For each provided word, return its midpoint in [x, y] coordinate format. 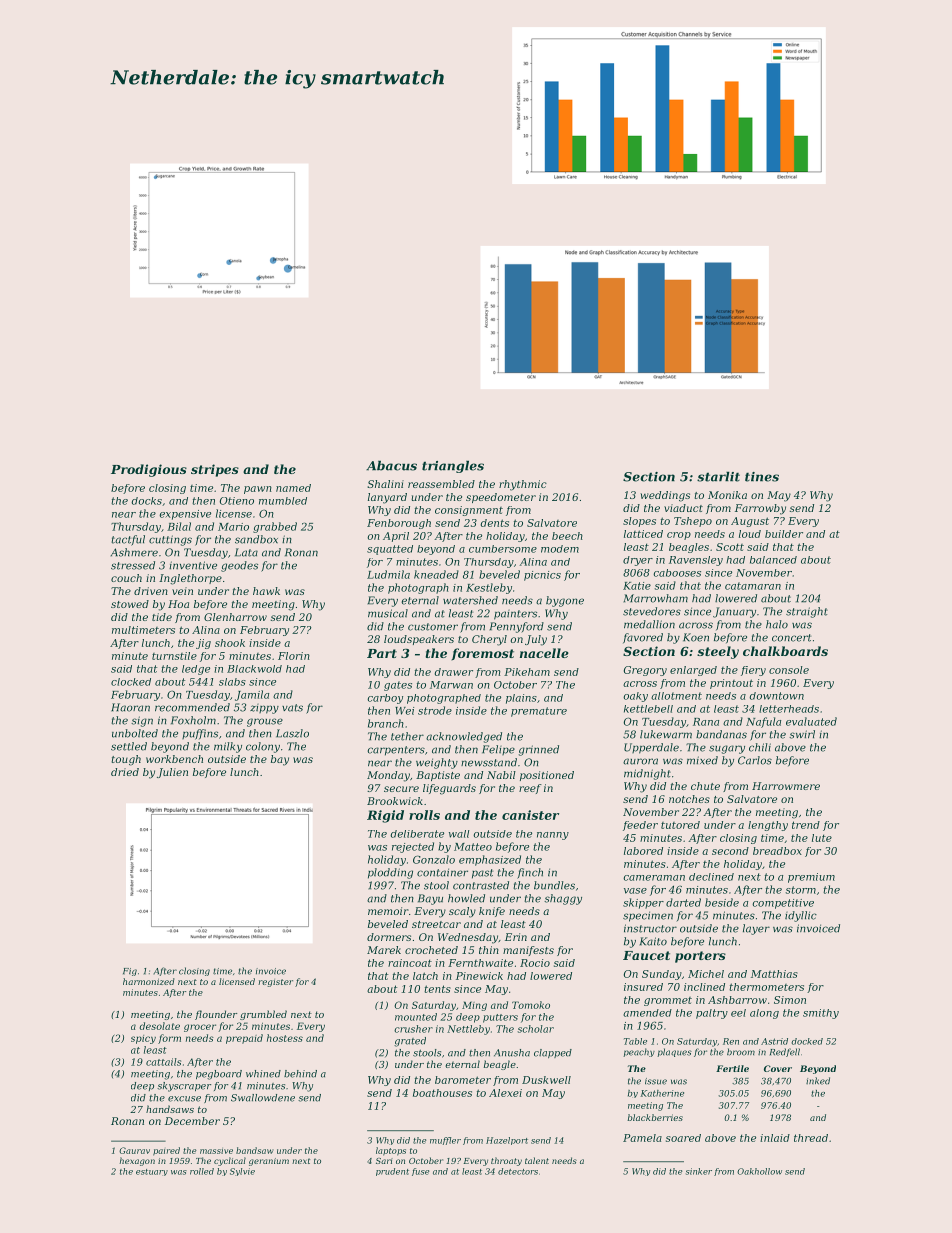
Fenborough [399, 524]
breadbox [777, 851]
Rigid [385, 816]
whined [263, 1074]
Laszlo [292, 733]
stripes [215, 470]
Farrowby [760, 509]
